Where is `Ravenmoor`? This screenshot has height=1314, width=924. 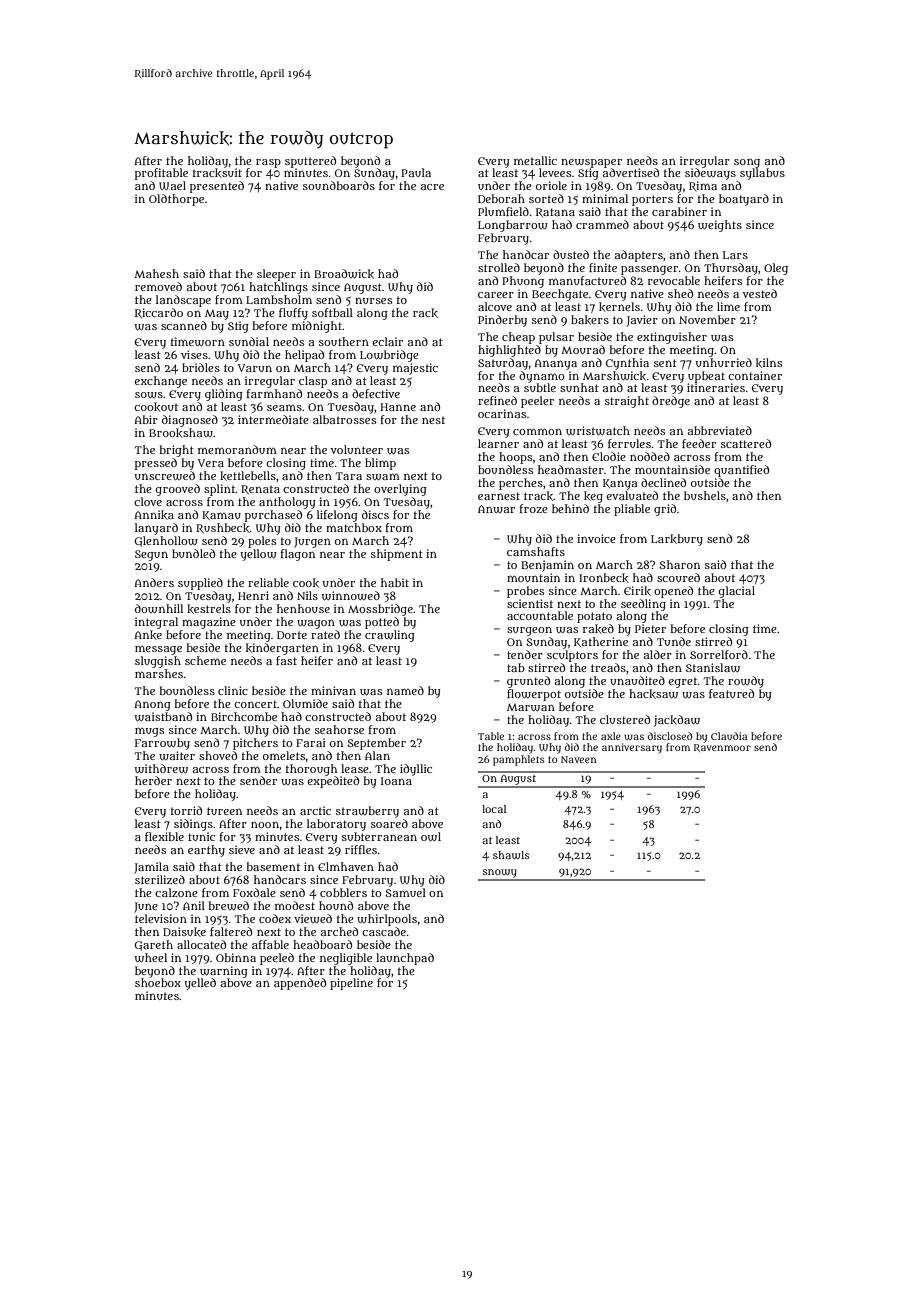 Ravenmoor is located at coordinates (722, 748).
